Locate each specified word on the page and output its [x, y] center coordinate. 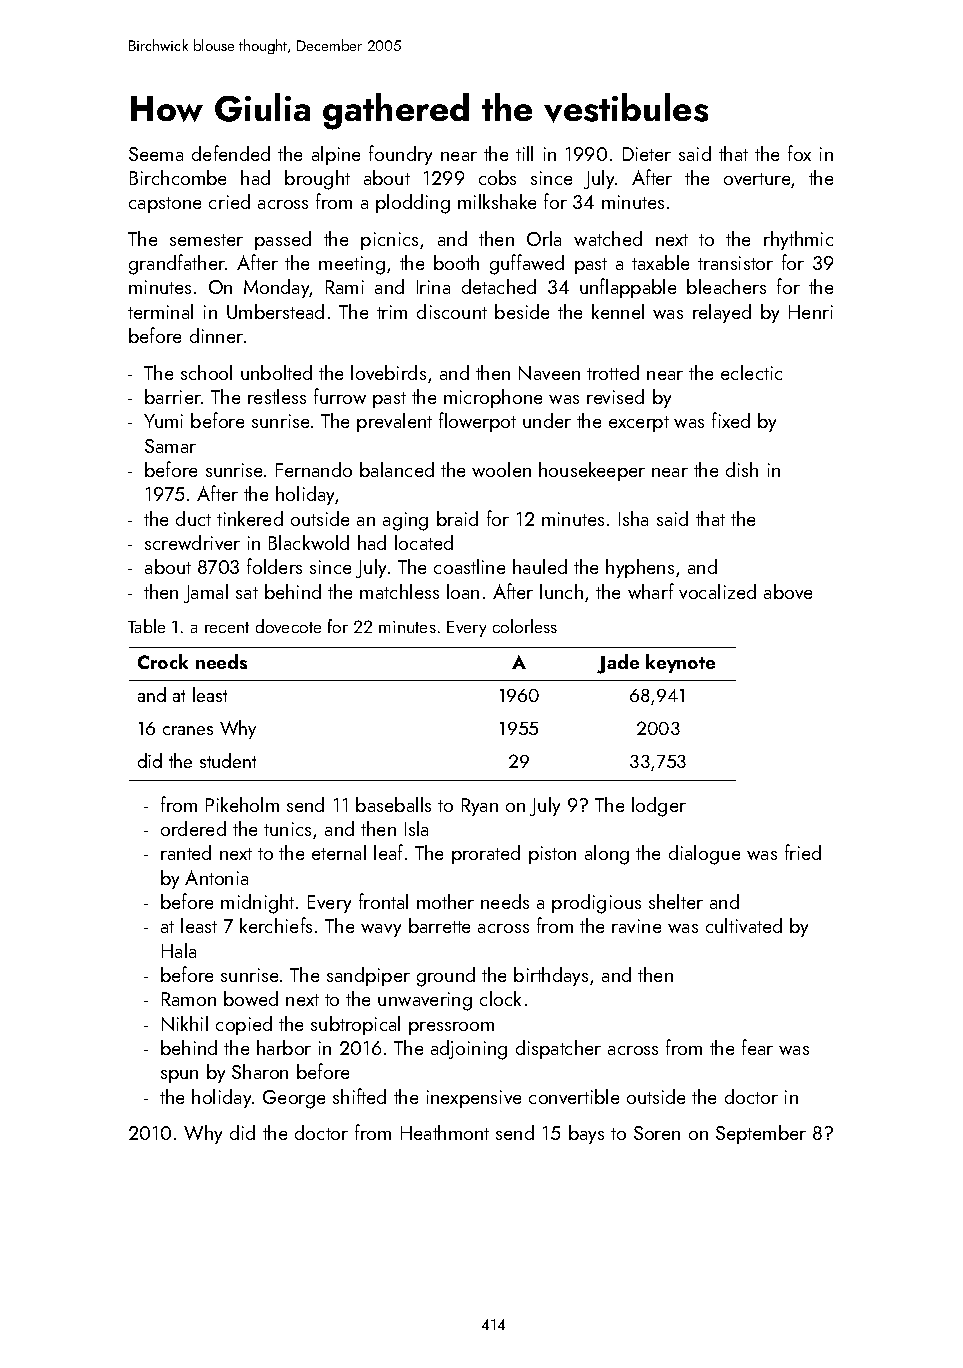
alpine [336, 155]
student [228, 760]
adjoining [469, 1050]
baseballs [393, 804]
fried [803, 852]
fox [799, 153]
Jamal [206, 593]
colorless [525, 626]
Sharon [260, 1071]
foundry [400, 155]
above [788, 591]
